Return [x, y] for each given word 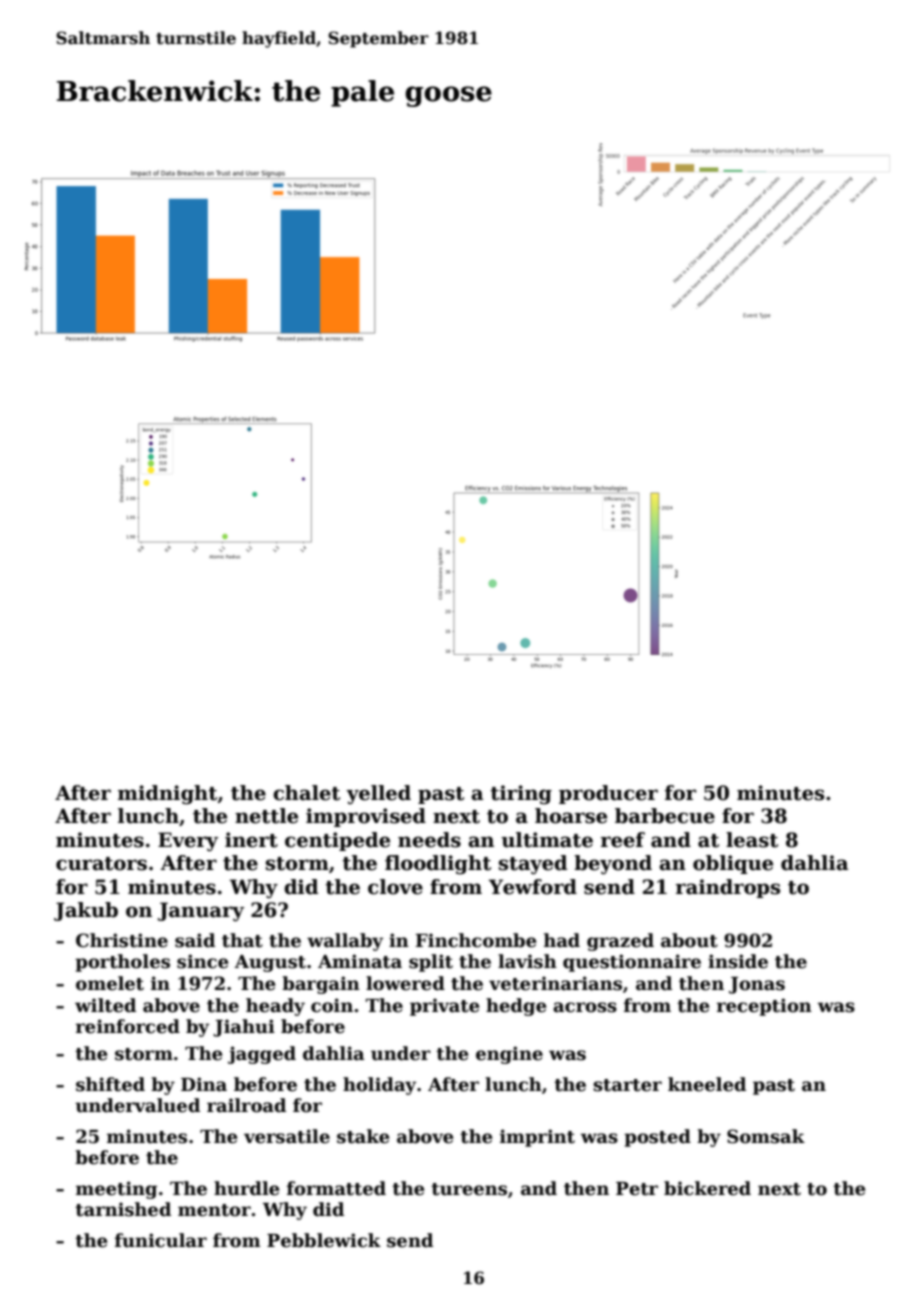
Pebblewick [324, 1240]
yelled [378, 795]
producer [608, 794]
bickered [707, 1188]
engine [509, 1055]
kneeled [707, 1084]
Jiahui [244, 1028]
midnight [167, 795]
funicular [161, 1240]
